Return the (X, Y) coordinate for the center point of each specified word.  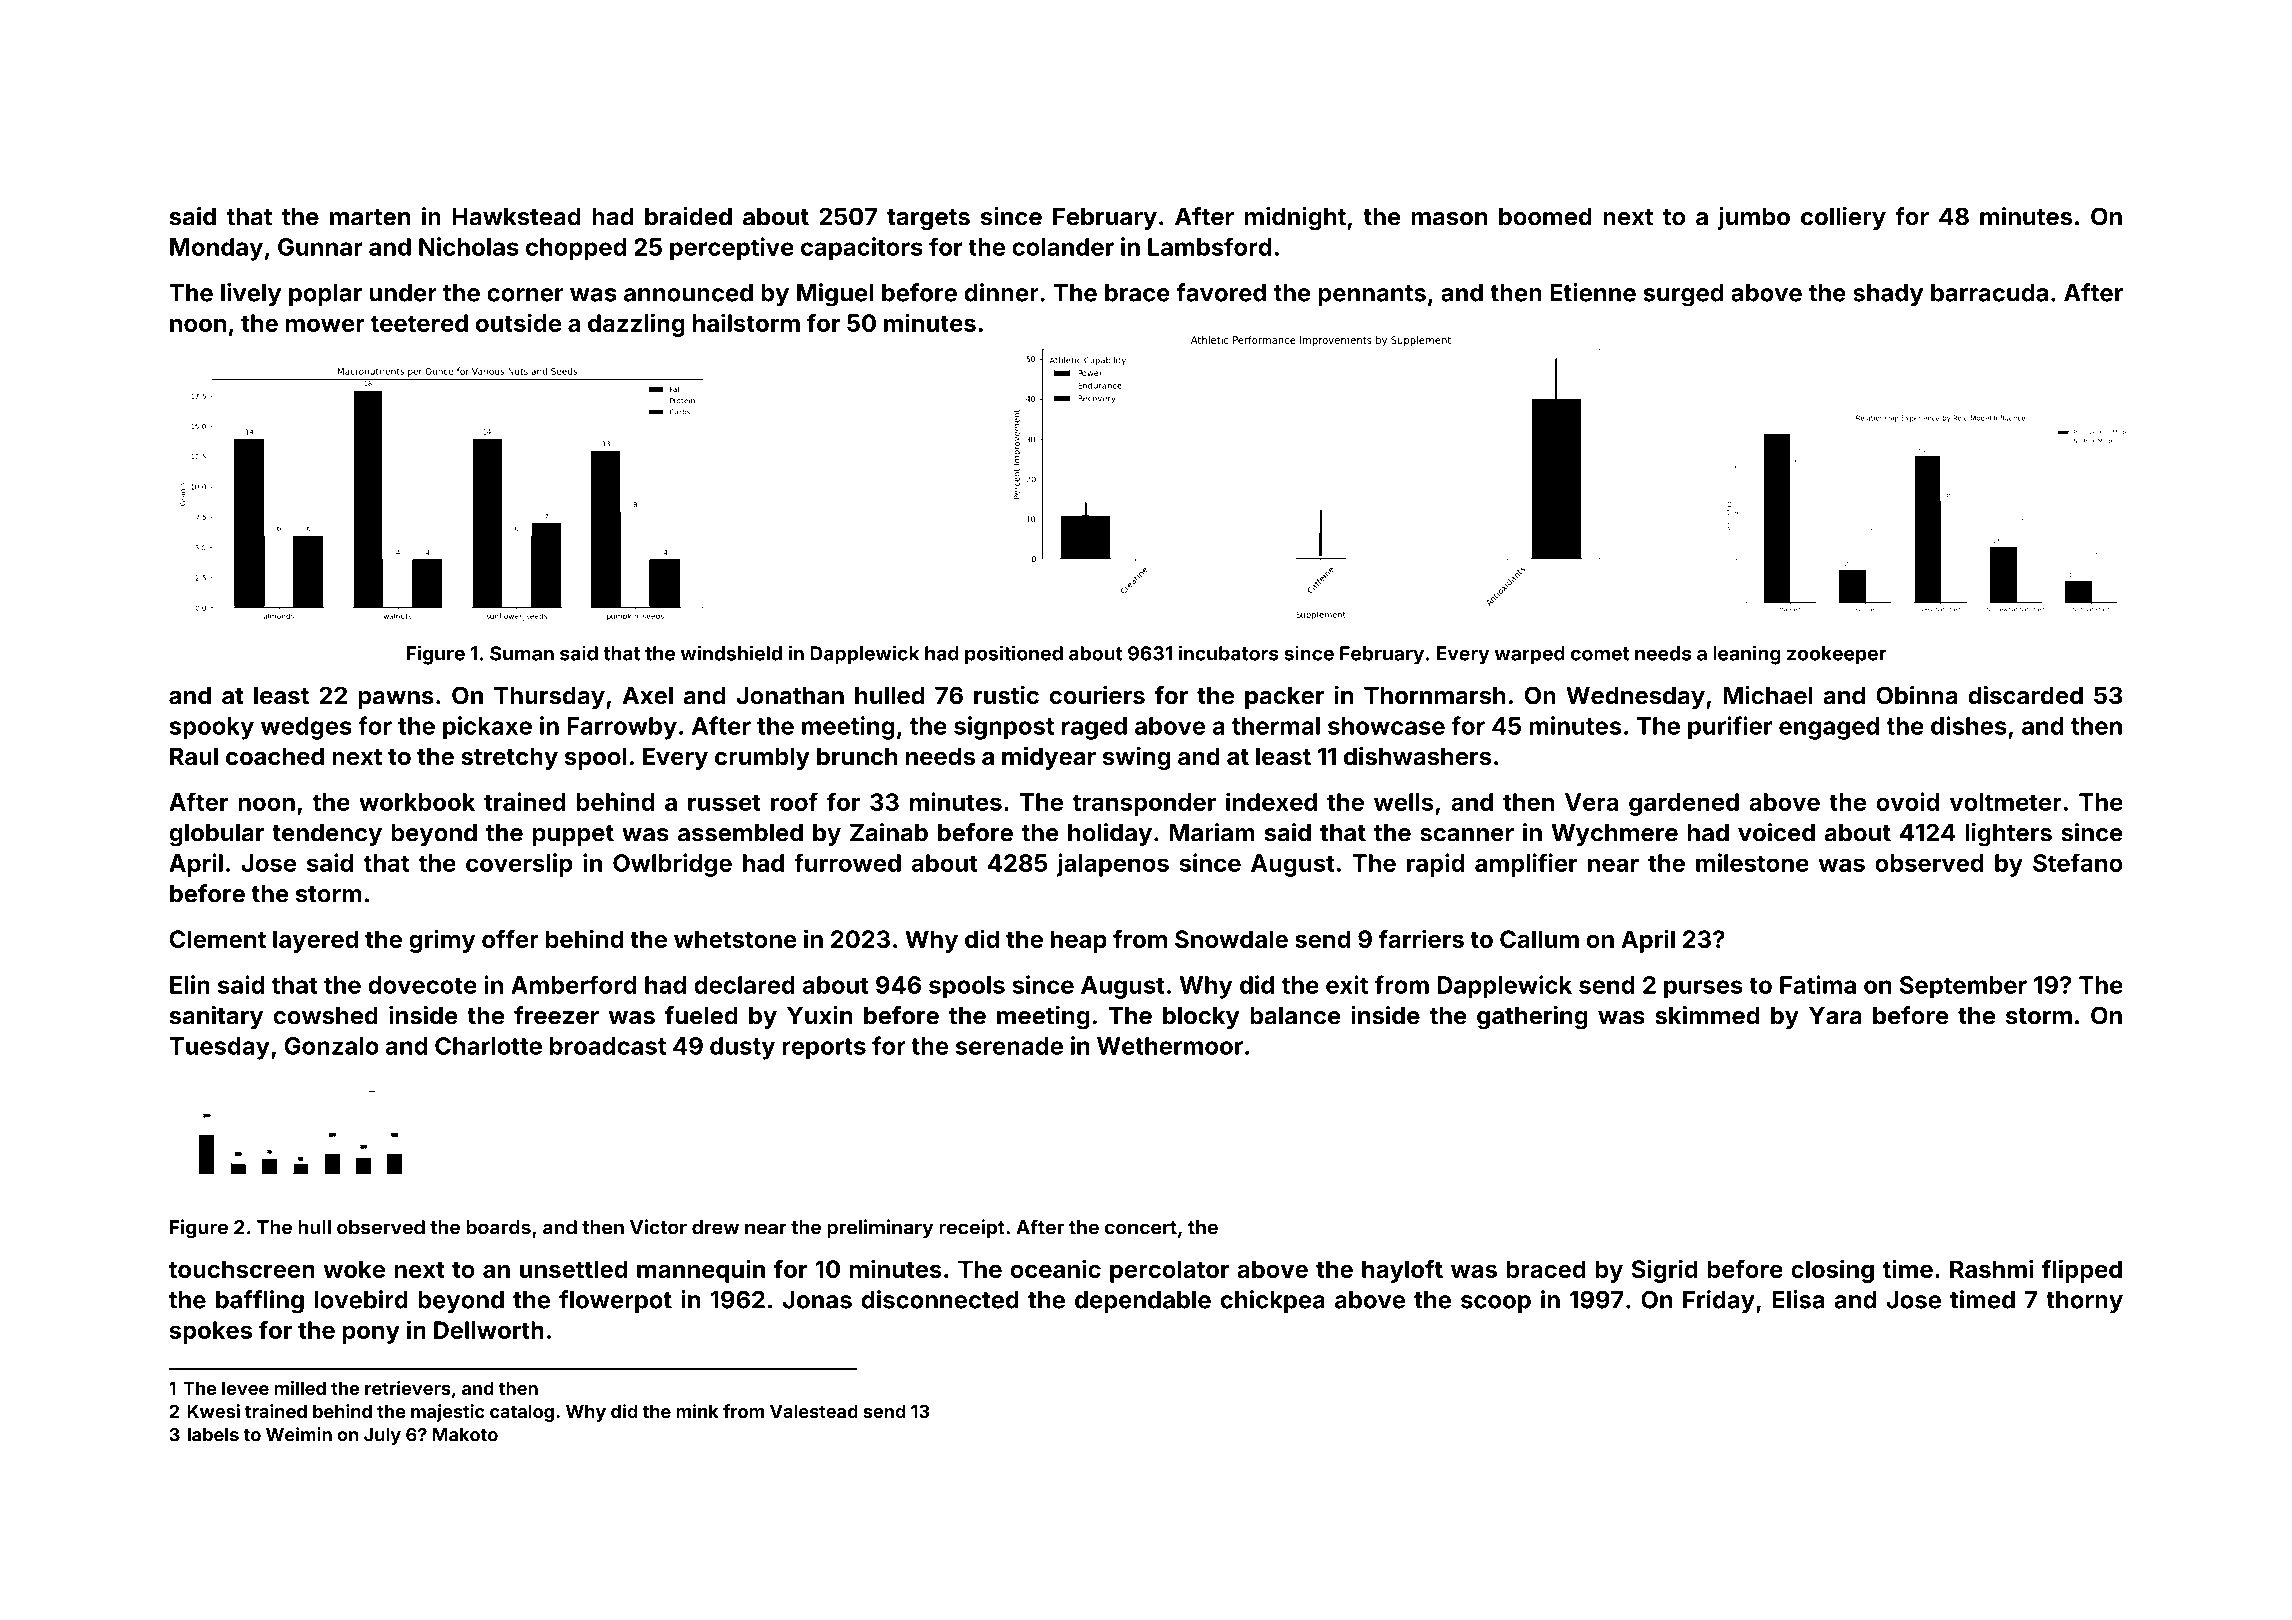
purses (1703, 989)
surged (1683, 295)
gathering (1532, 1018)
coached (275, 756)
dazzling (636, 325)
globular (216, 835)
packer (1284, 697)
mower (325, 325)
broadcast (608, 1046)
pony (371, 1334)
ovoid (1907, 801)
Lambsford (1210, 246)
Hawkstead (516, 217)
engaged (1829, 728)
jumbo (1753, 218)
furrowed (847, 862)
